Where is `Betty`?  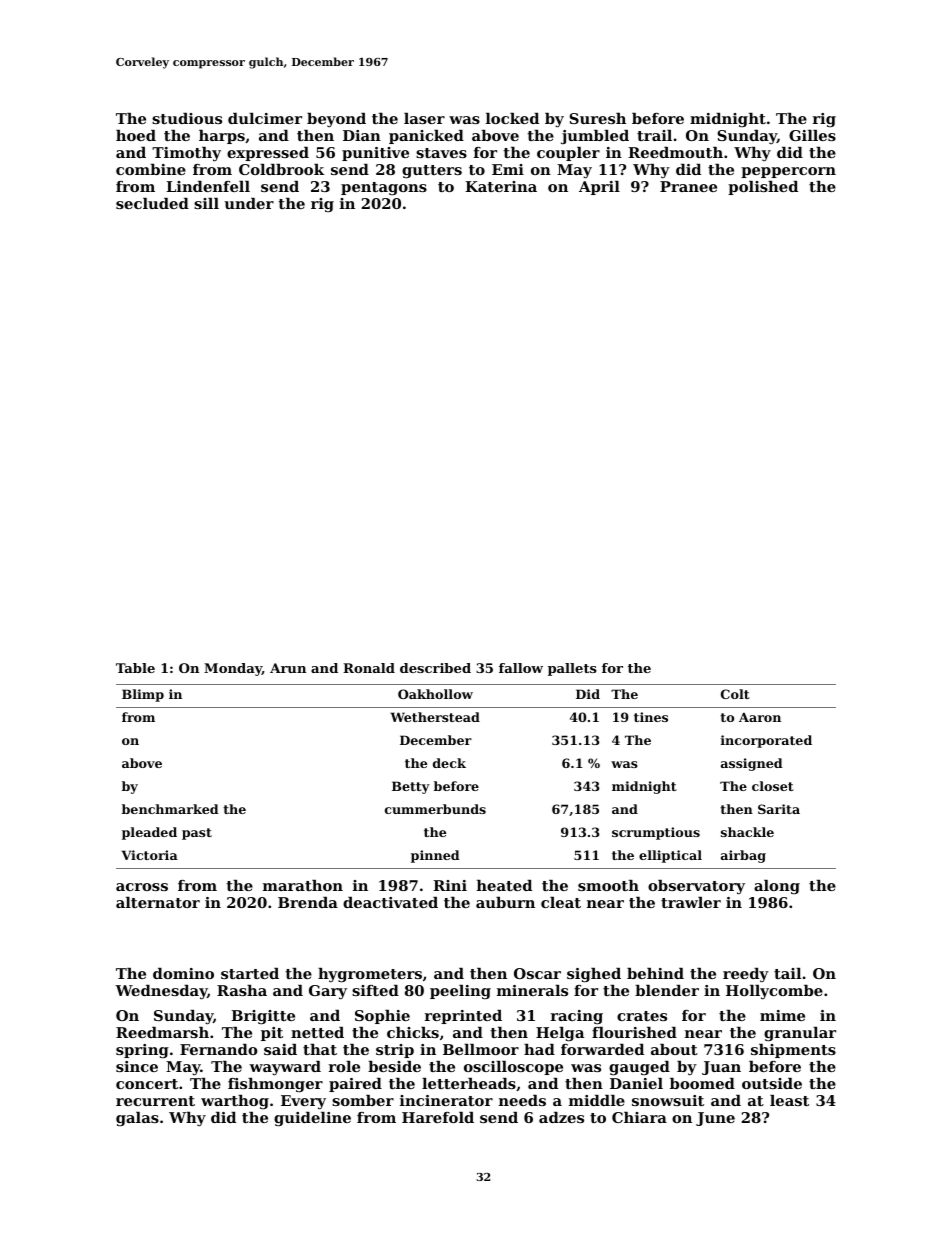 Betty is located at coordinates (411, 787).
